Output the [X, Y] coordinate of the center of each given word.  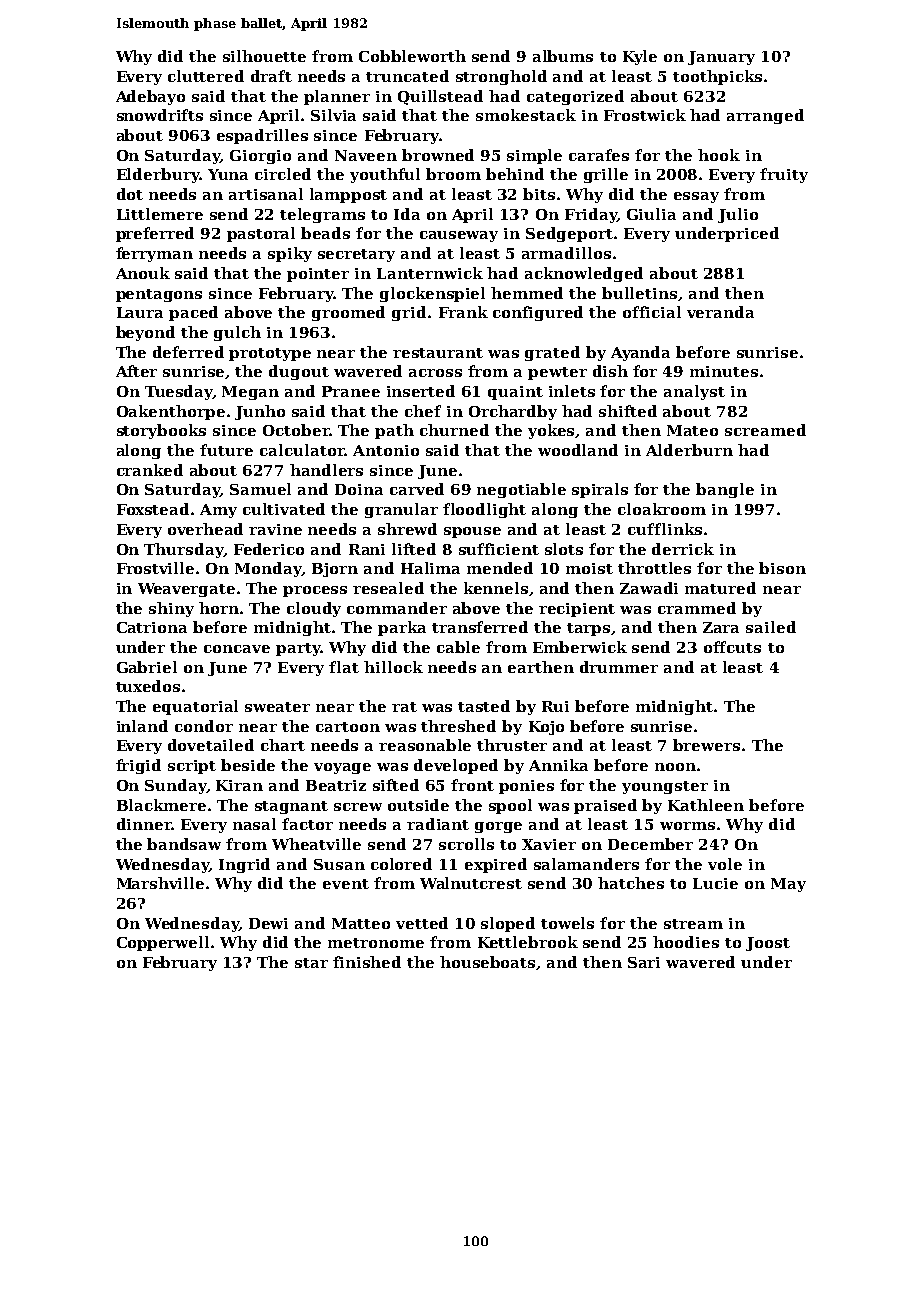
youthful [385, 175]
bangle [725, 490]
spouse [472, 532]
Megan [250, 393]
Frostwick [645, 115]
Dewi [268, 923]
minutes [724, 371]
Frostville [155, 568]
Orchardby [513, 412]
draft [271, 76]
